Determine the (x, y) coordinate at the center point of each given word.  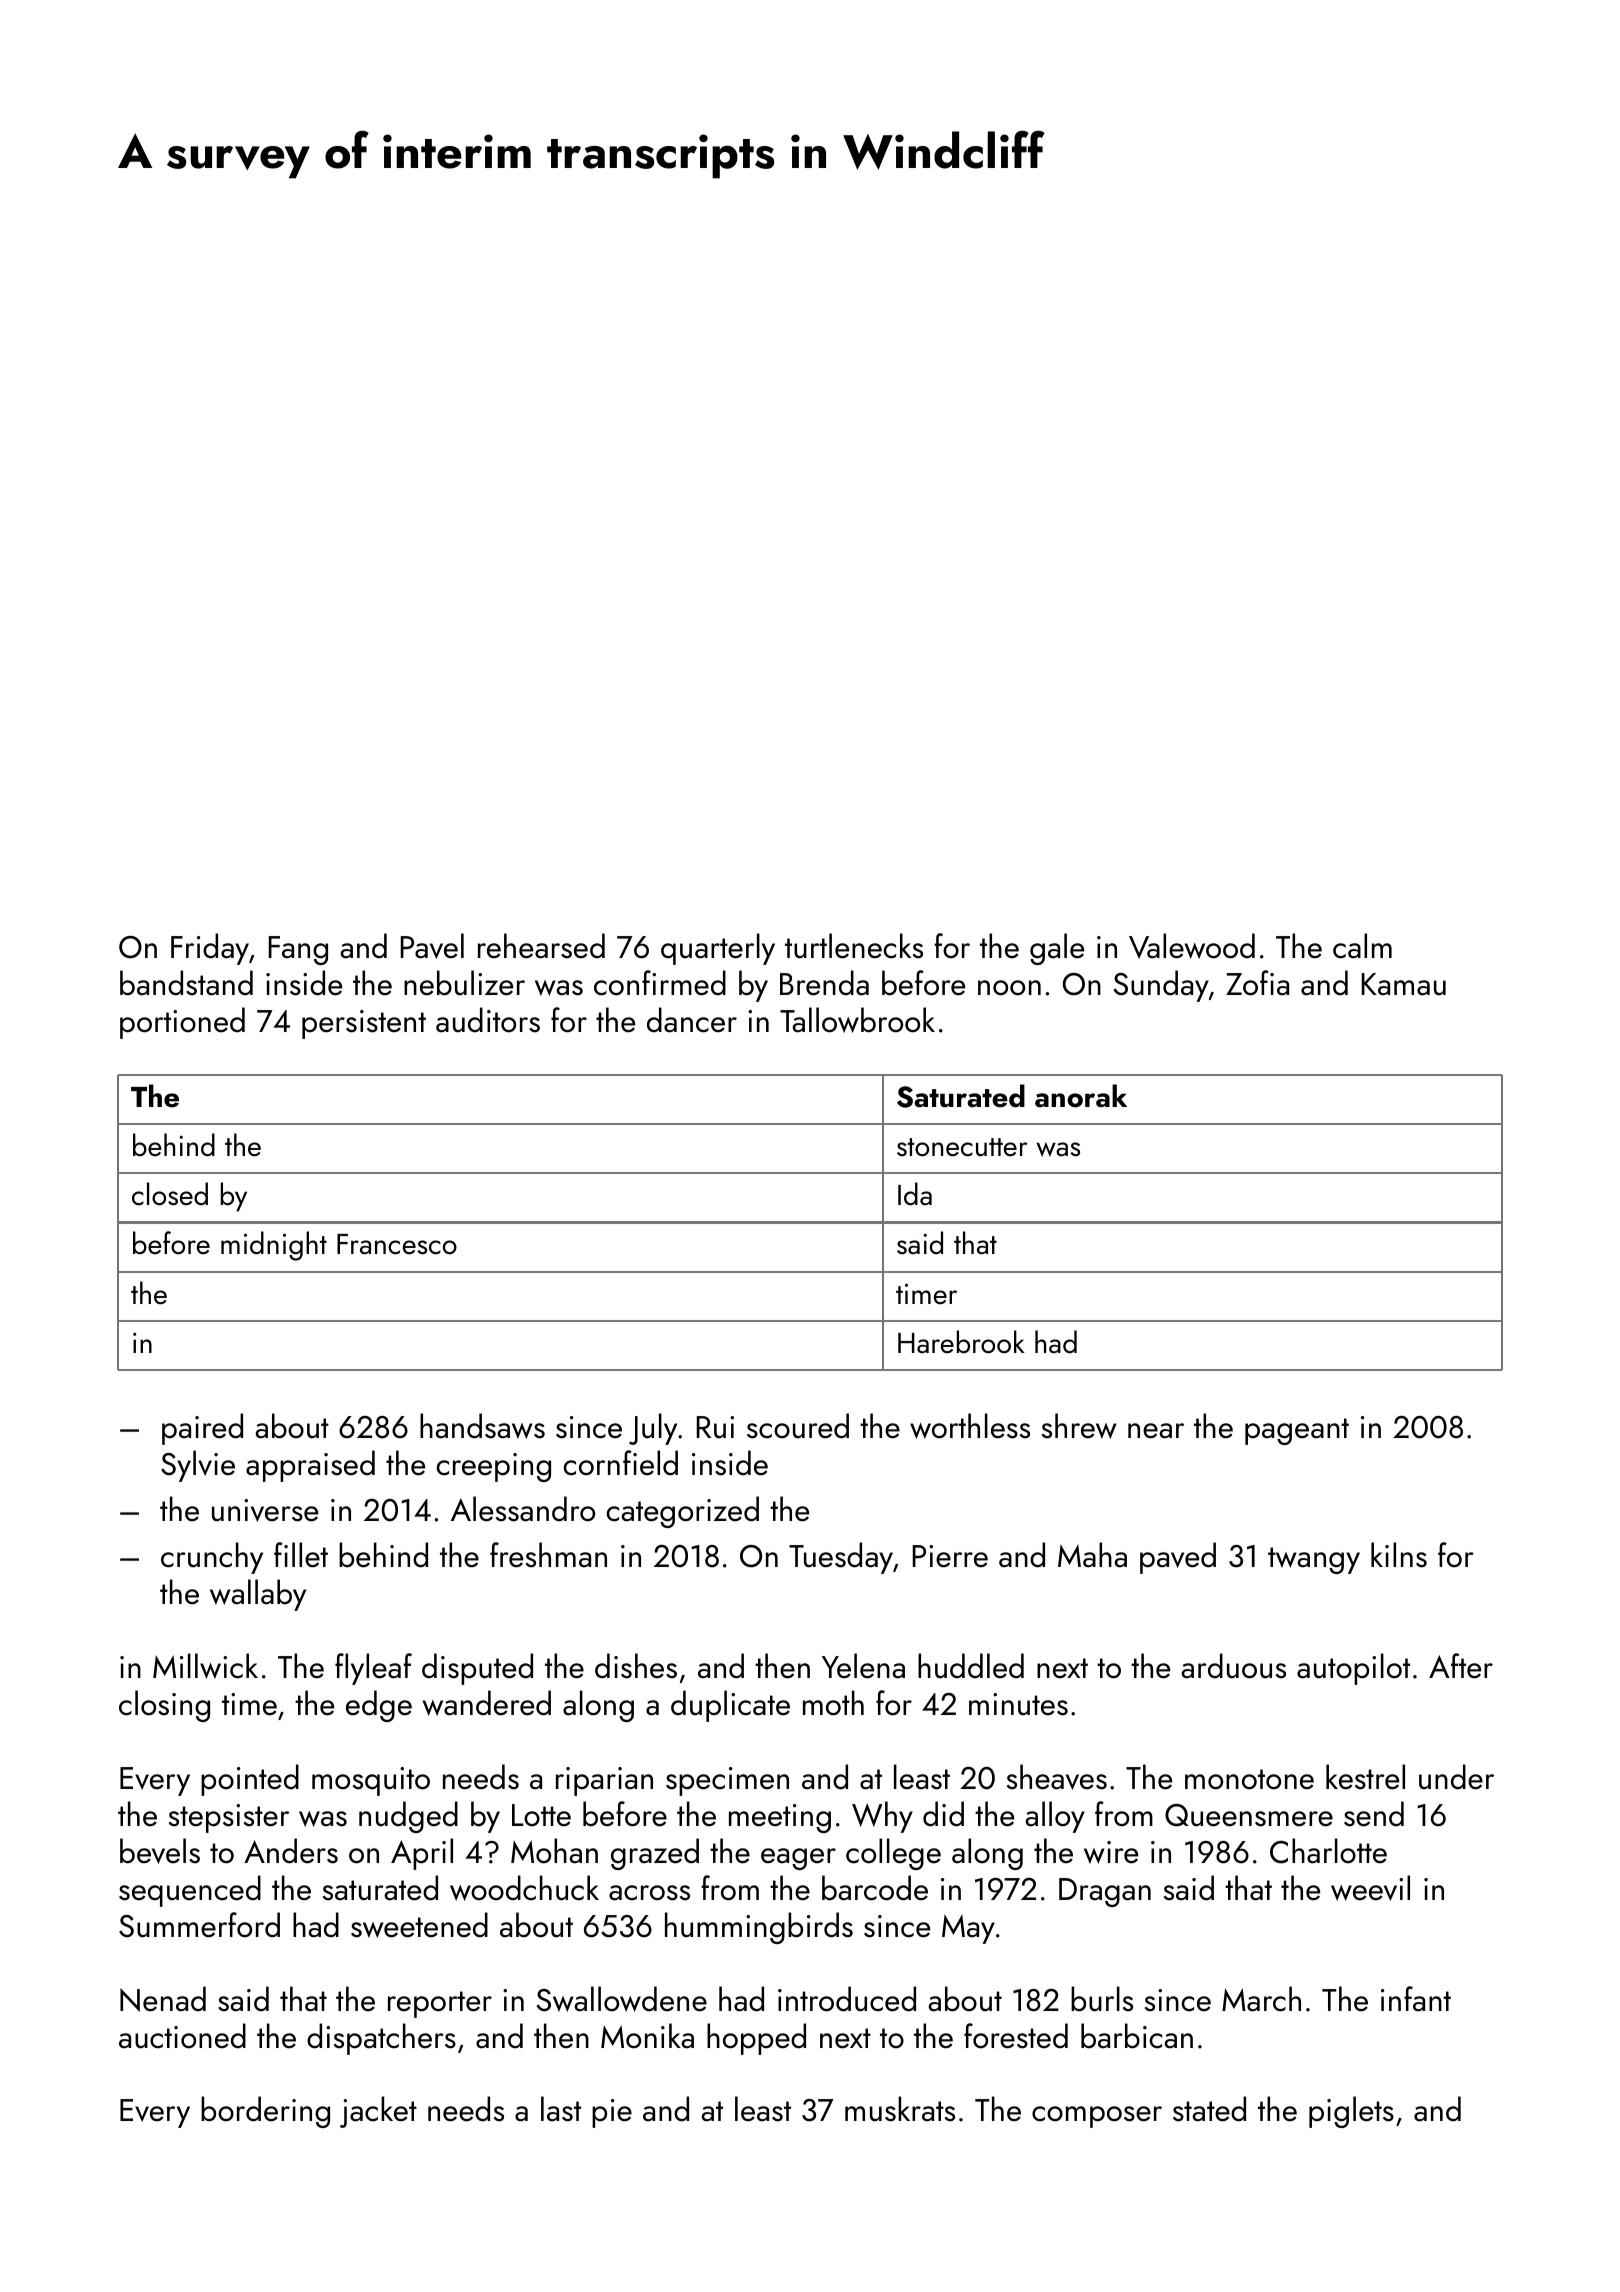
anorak (1081, 1096)
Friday (210, 949)
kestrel (1365, 1777)
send (1374, 1814)
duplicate (730, 1706)
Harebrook (961, 1342)
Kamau (1404, 984)
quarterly (718, 949)
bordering (265, 2112)
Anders (291, 1851)
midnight (274, 1246)
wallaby (258, 1595)
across (649, 1893)
